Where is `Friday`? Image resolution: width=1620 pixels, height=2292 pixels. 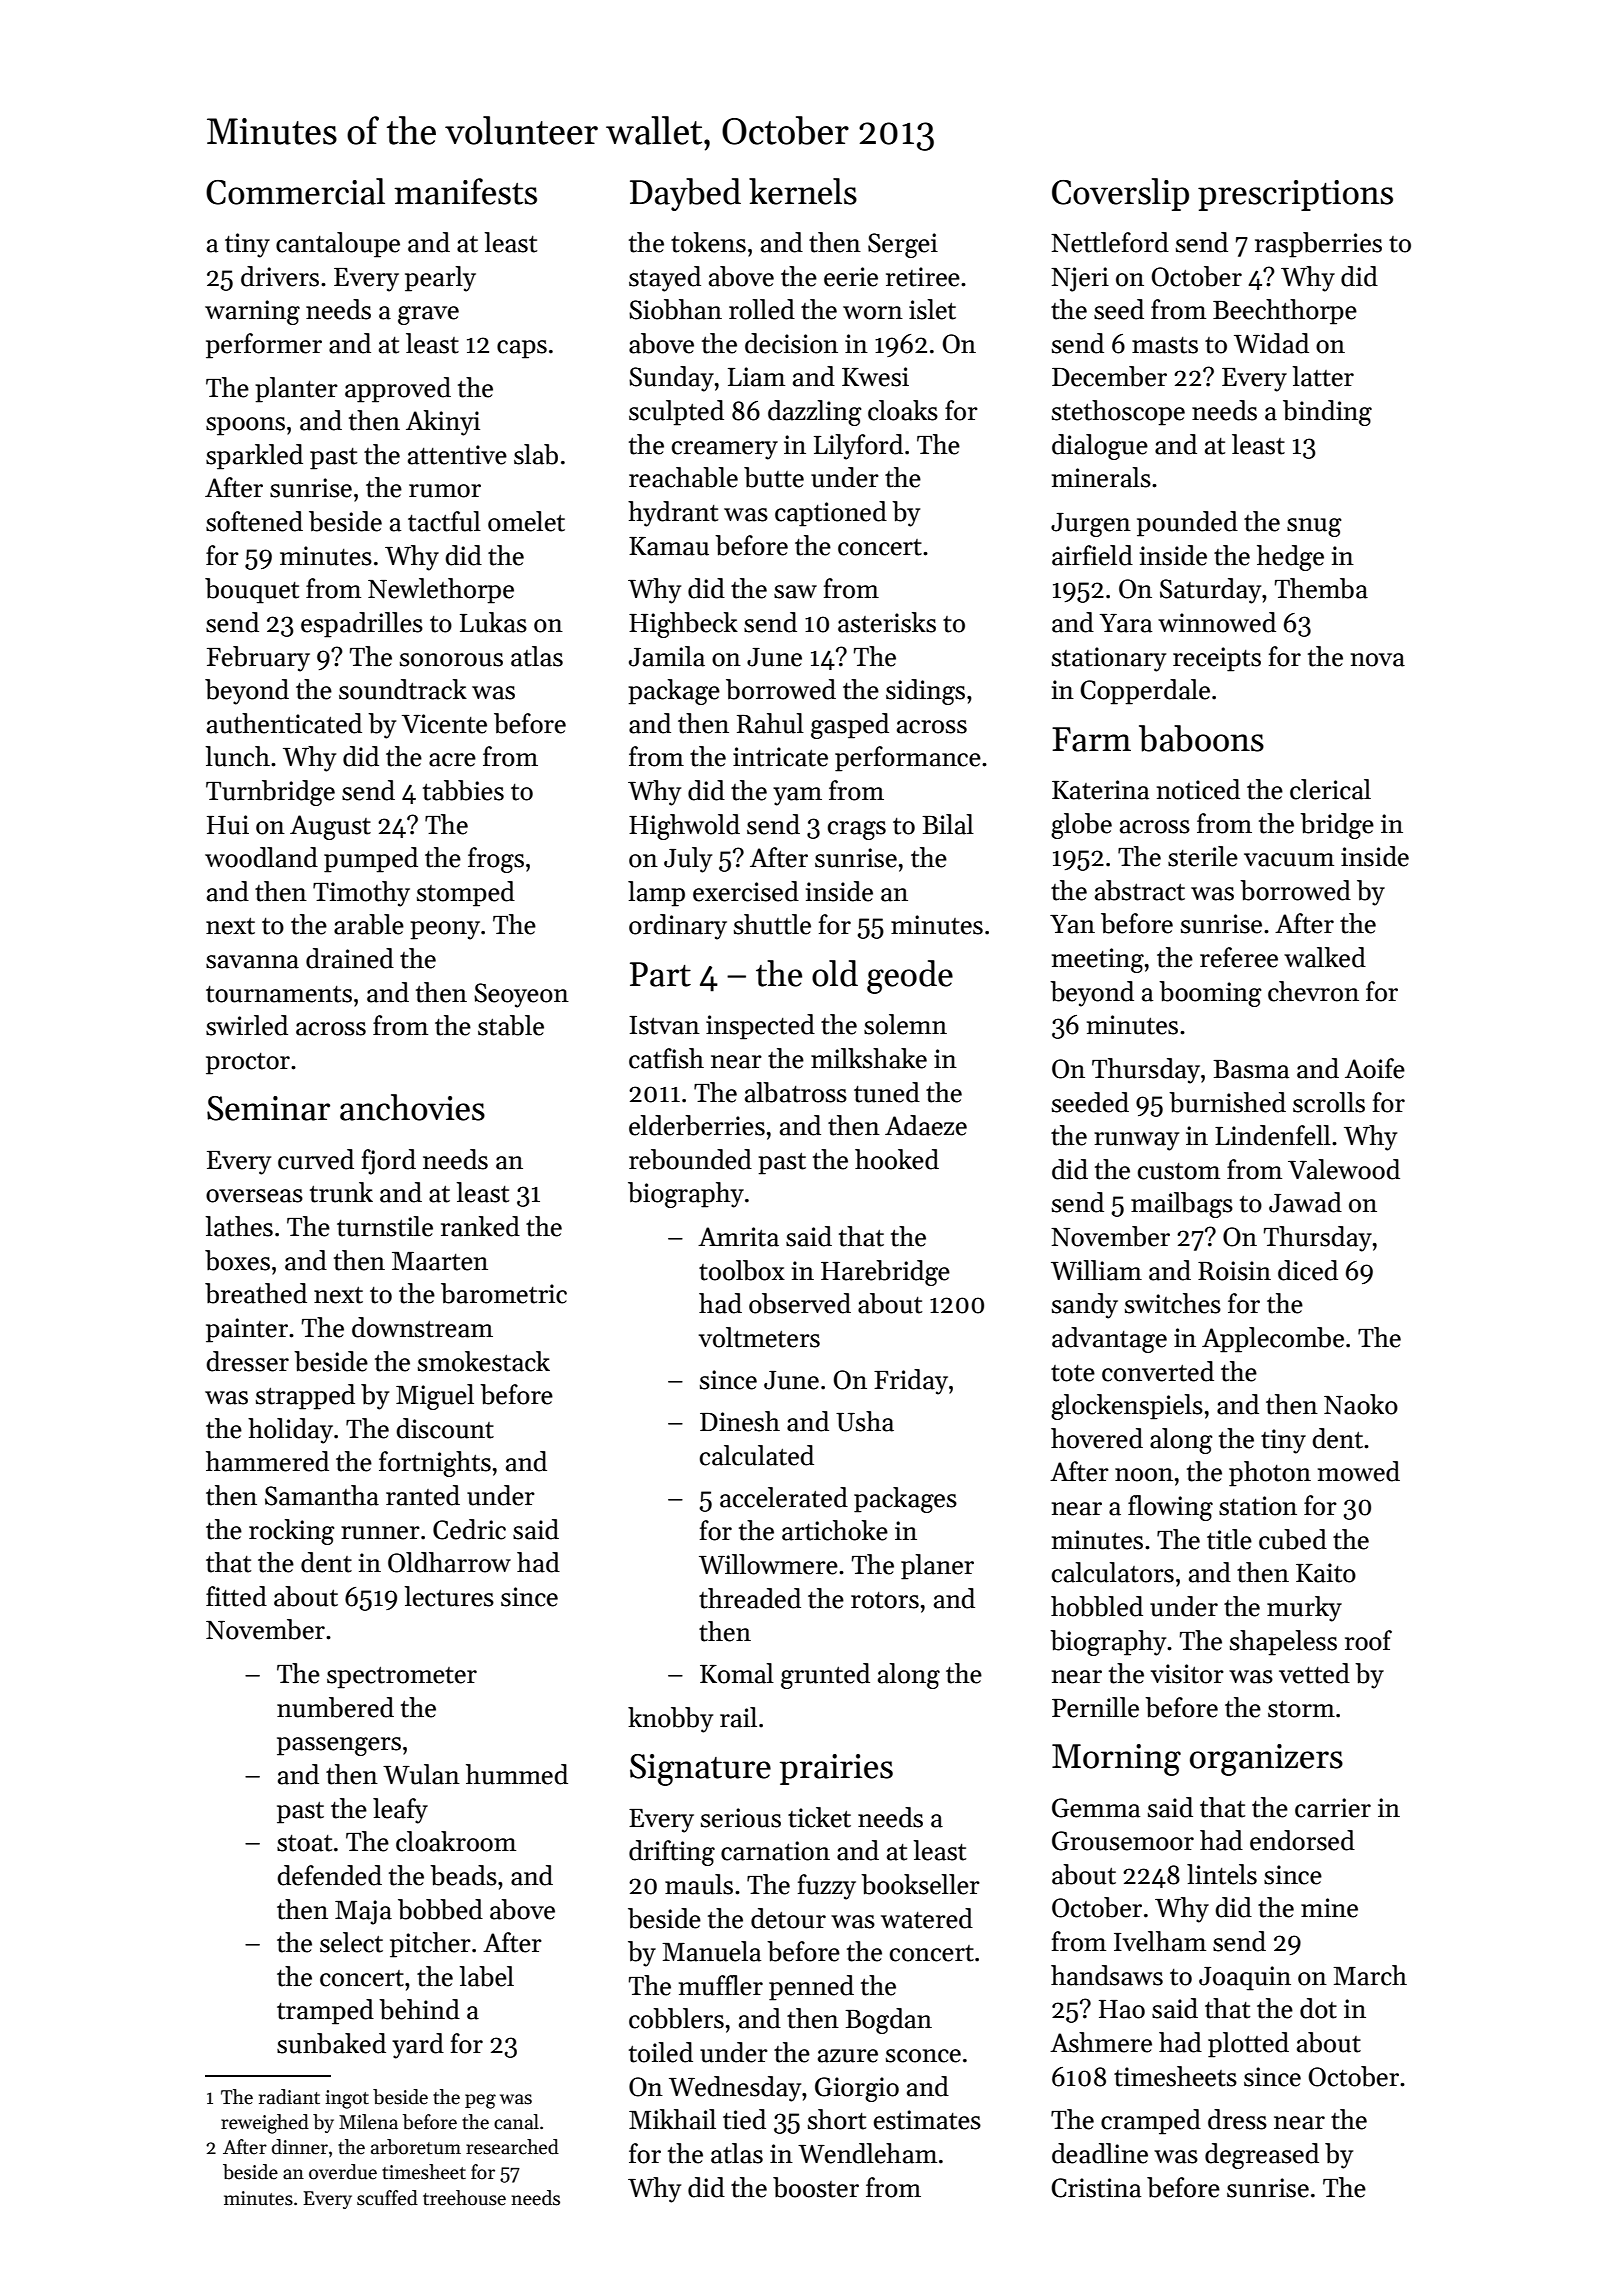
Friday is located at coordinates (911, 1382).
